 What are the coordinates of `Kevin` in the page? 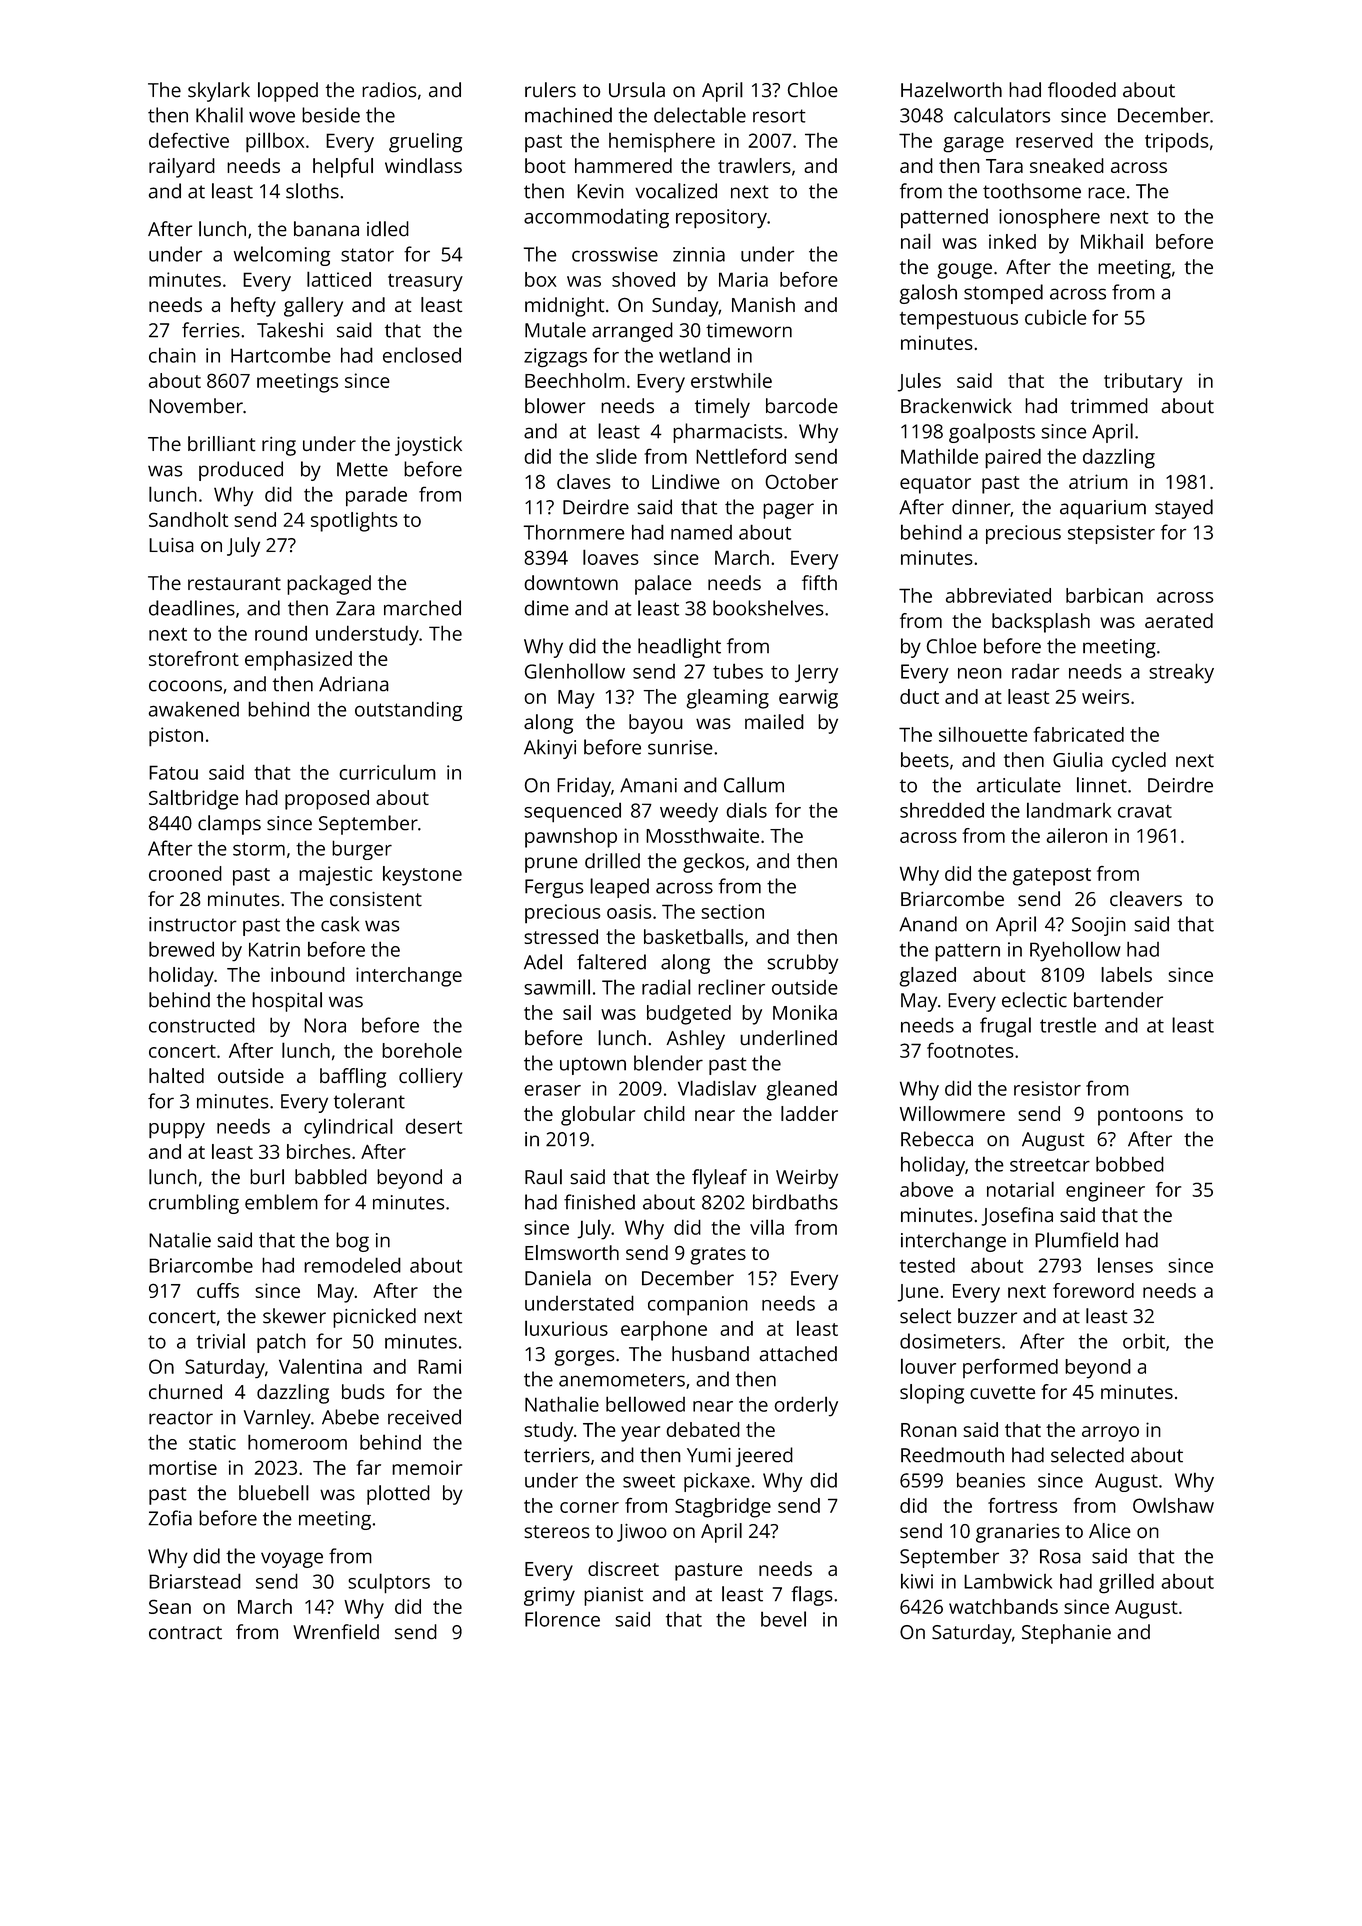 It's located at (600, 191).
